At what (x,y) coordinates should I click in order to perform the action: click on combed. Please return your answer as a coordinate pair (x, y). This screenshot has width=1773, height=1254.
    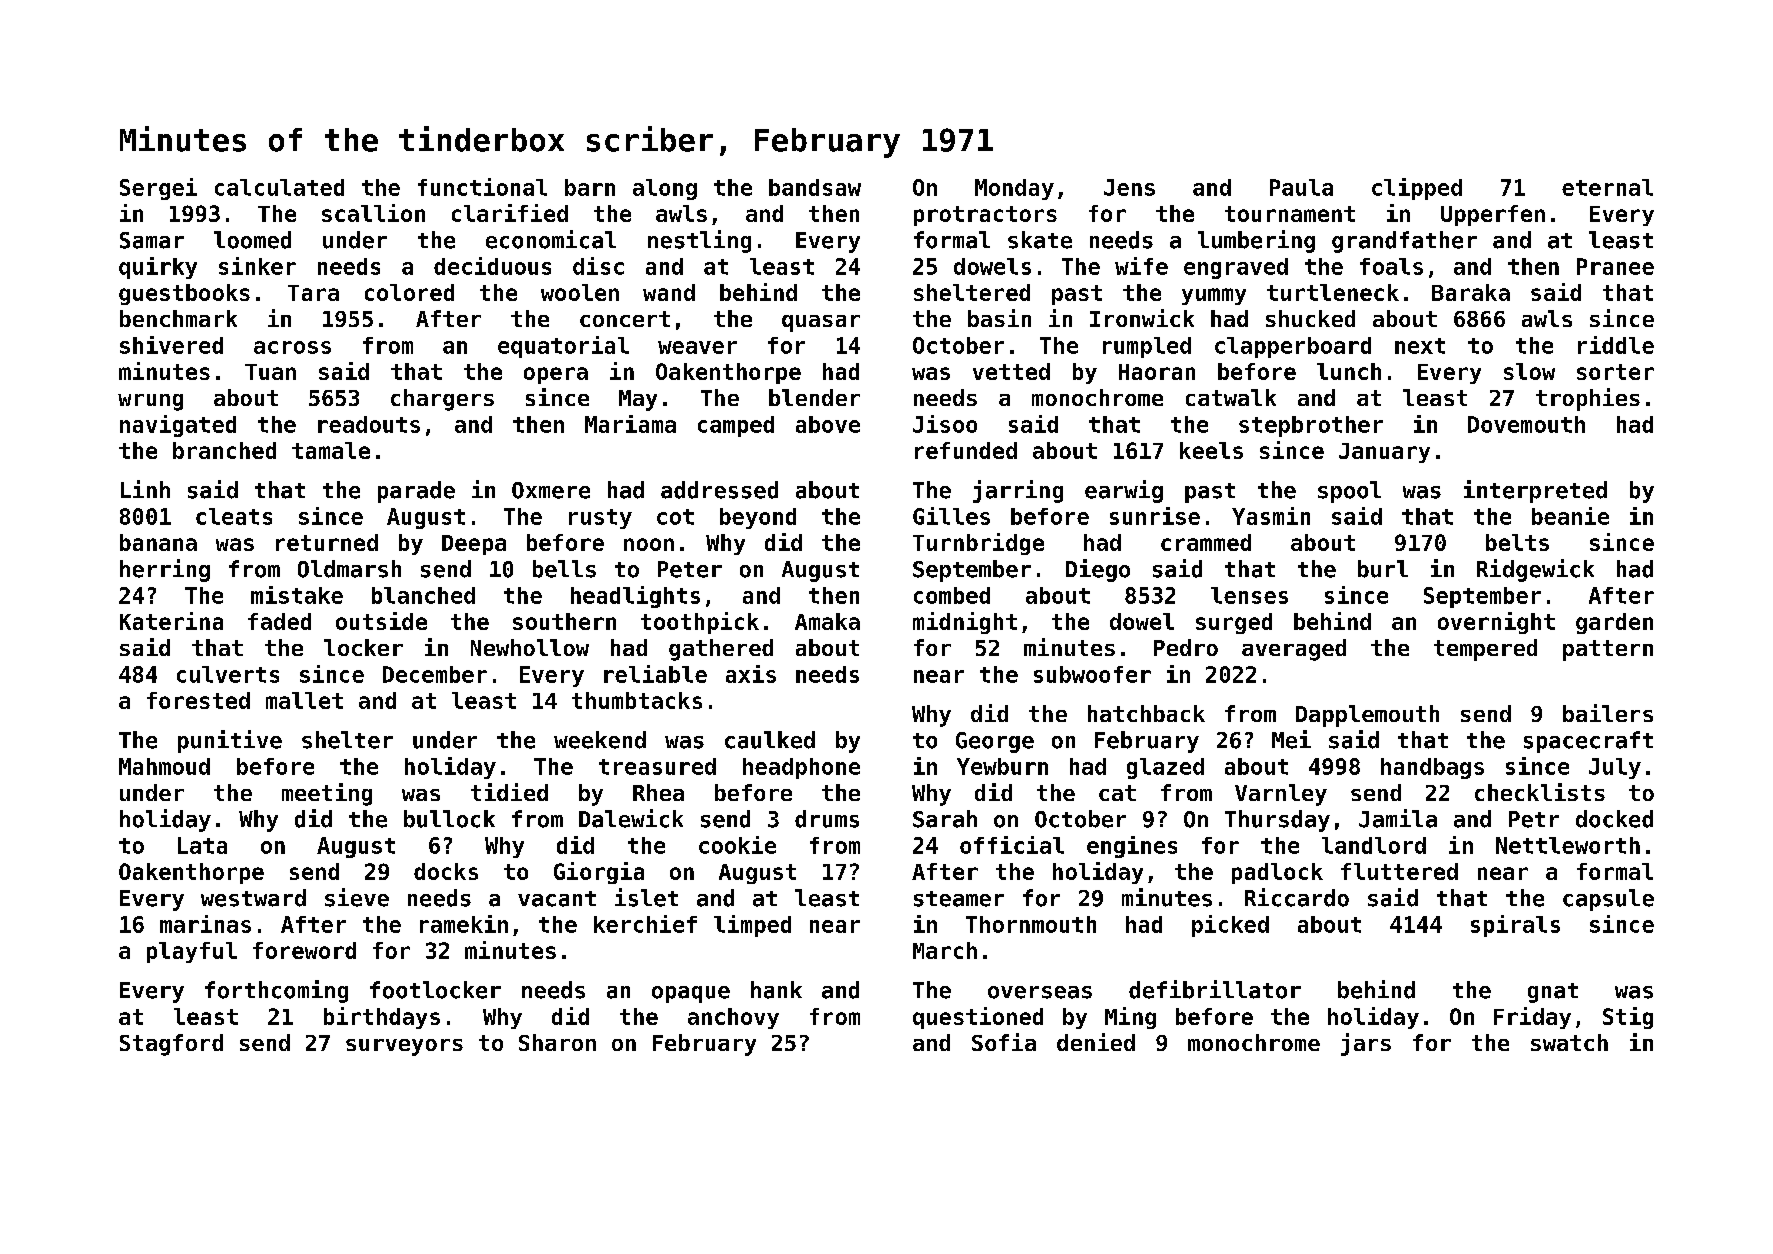
    Looking at the image, I should click on (952, 595).
